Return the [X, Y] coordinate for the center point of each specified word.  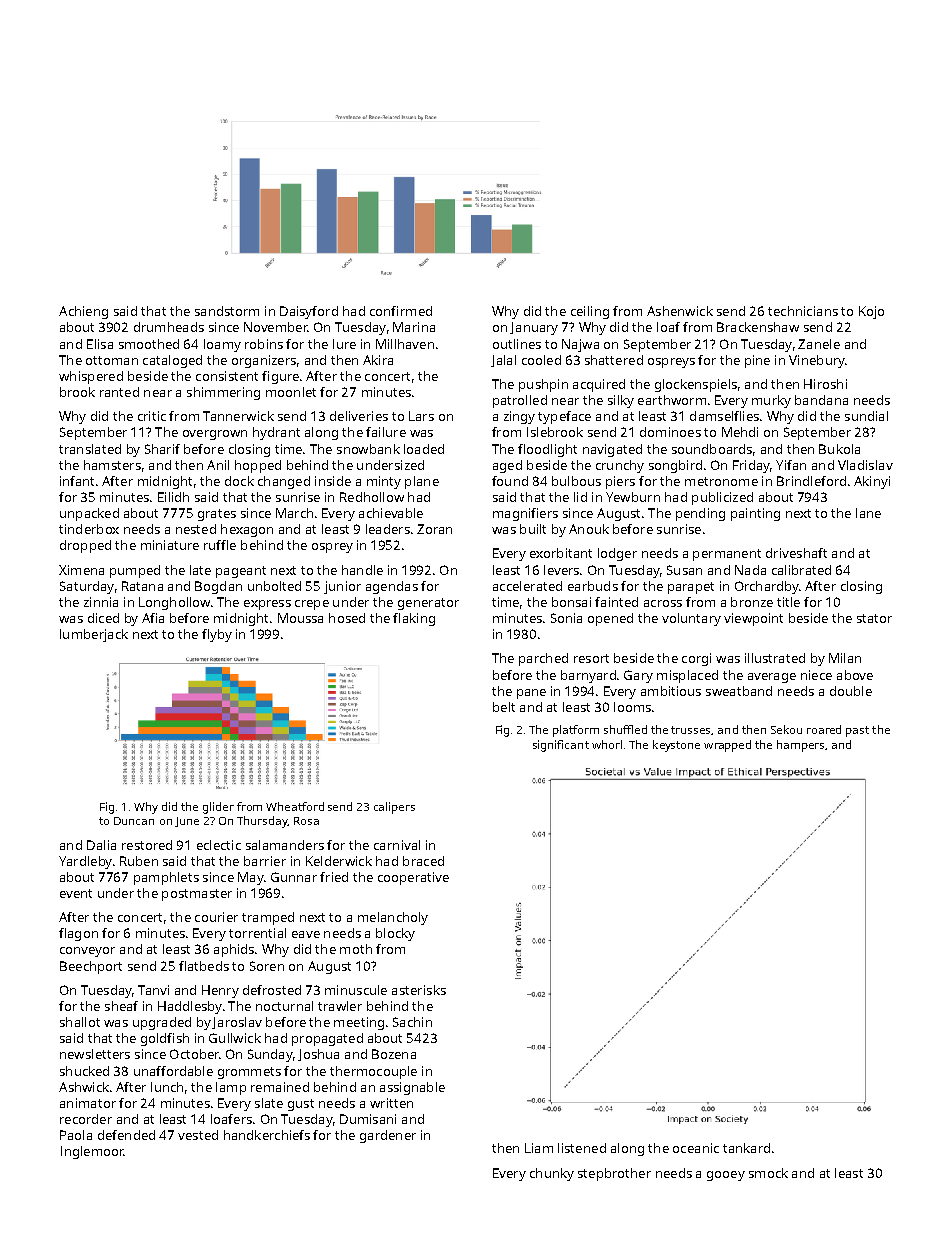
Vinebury [817, 361]
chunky [552, 1174]
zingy [519, 417]
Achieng [83, 312]
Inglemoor [92, 1152]
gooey [726, 1176]
